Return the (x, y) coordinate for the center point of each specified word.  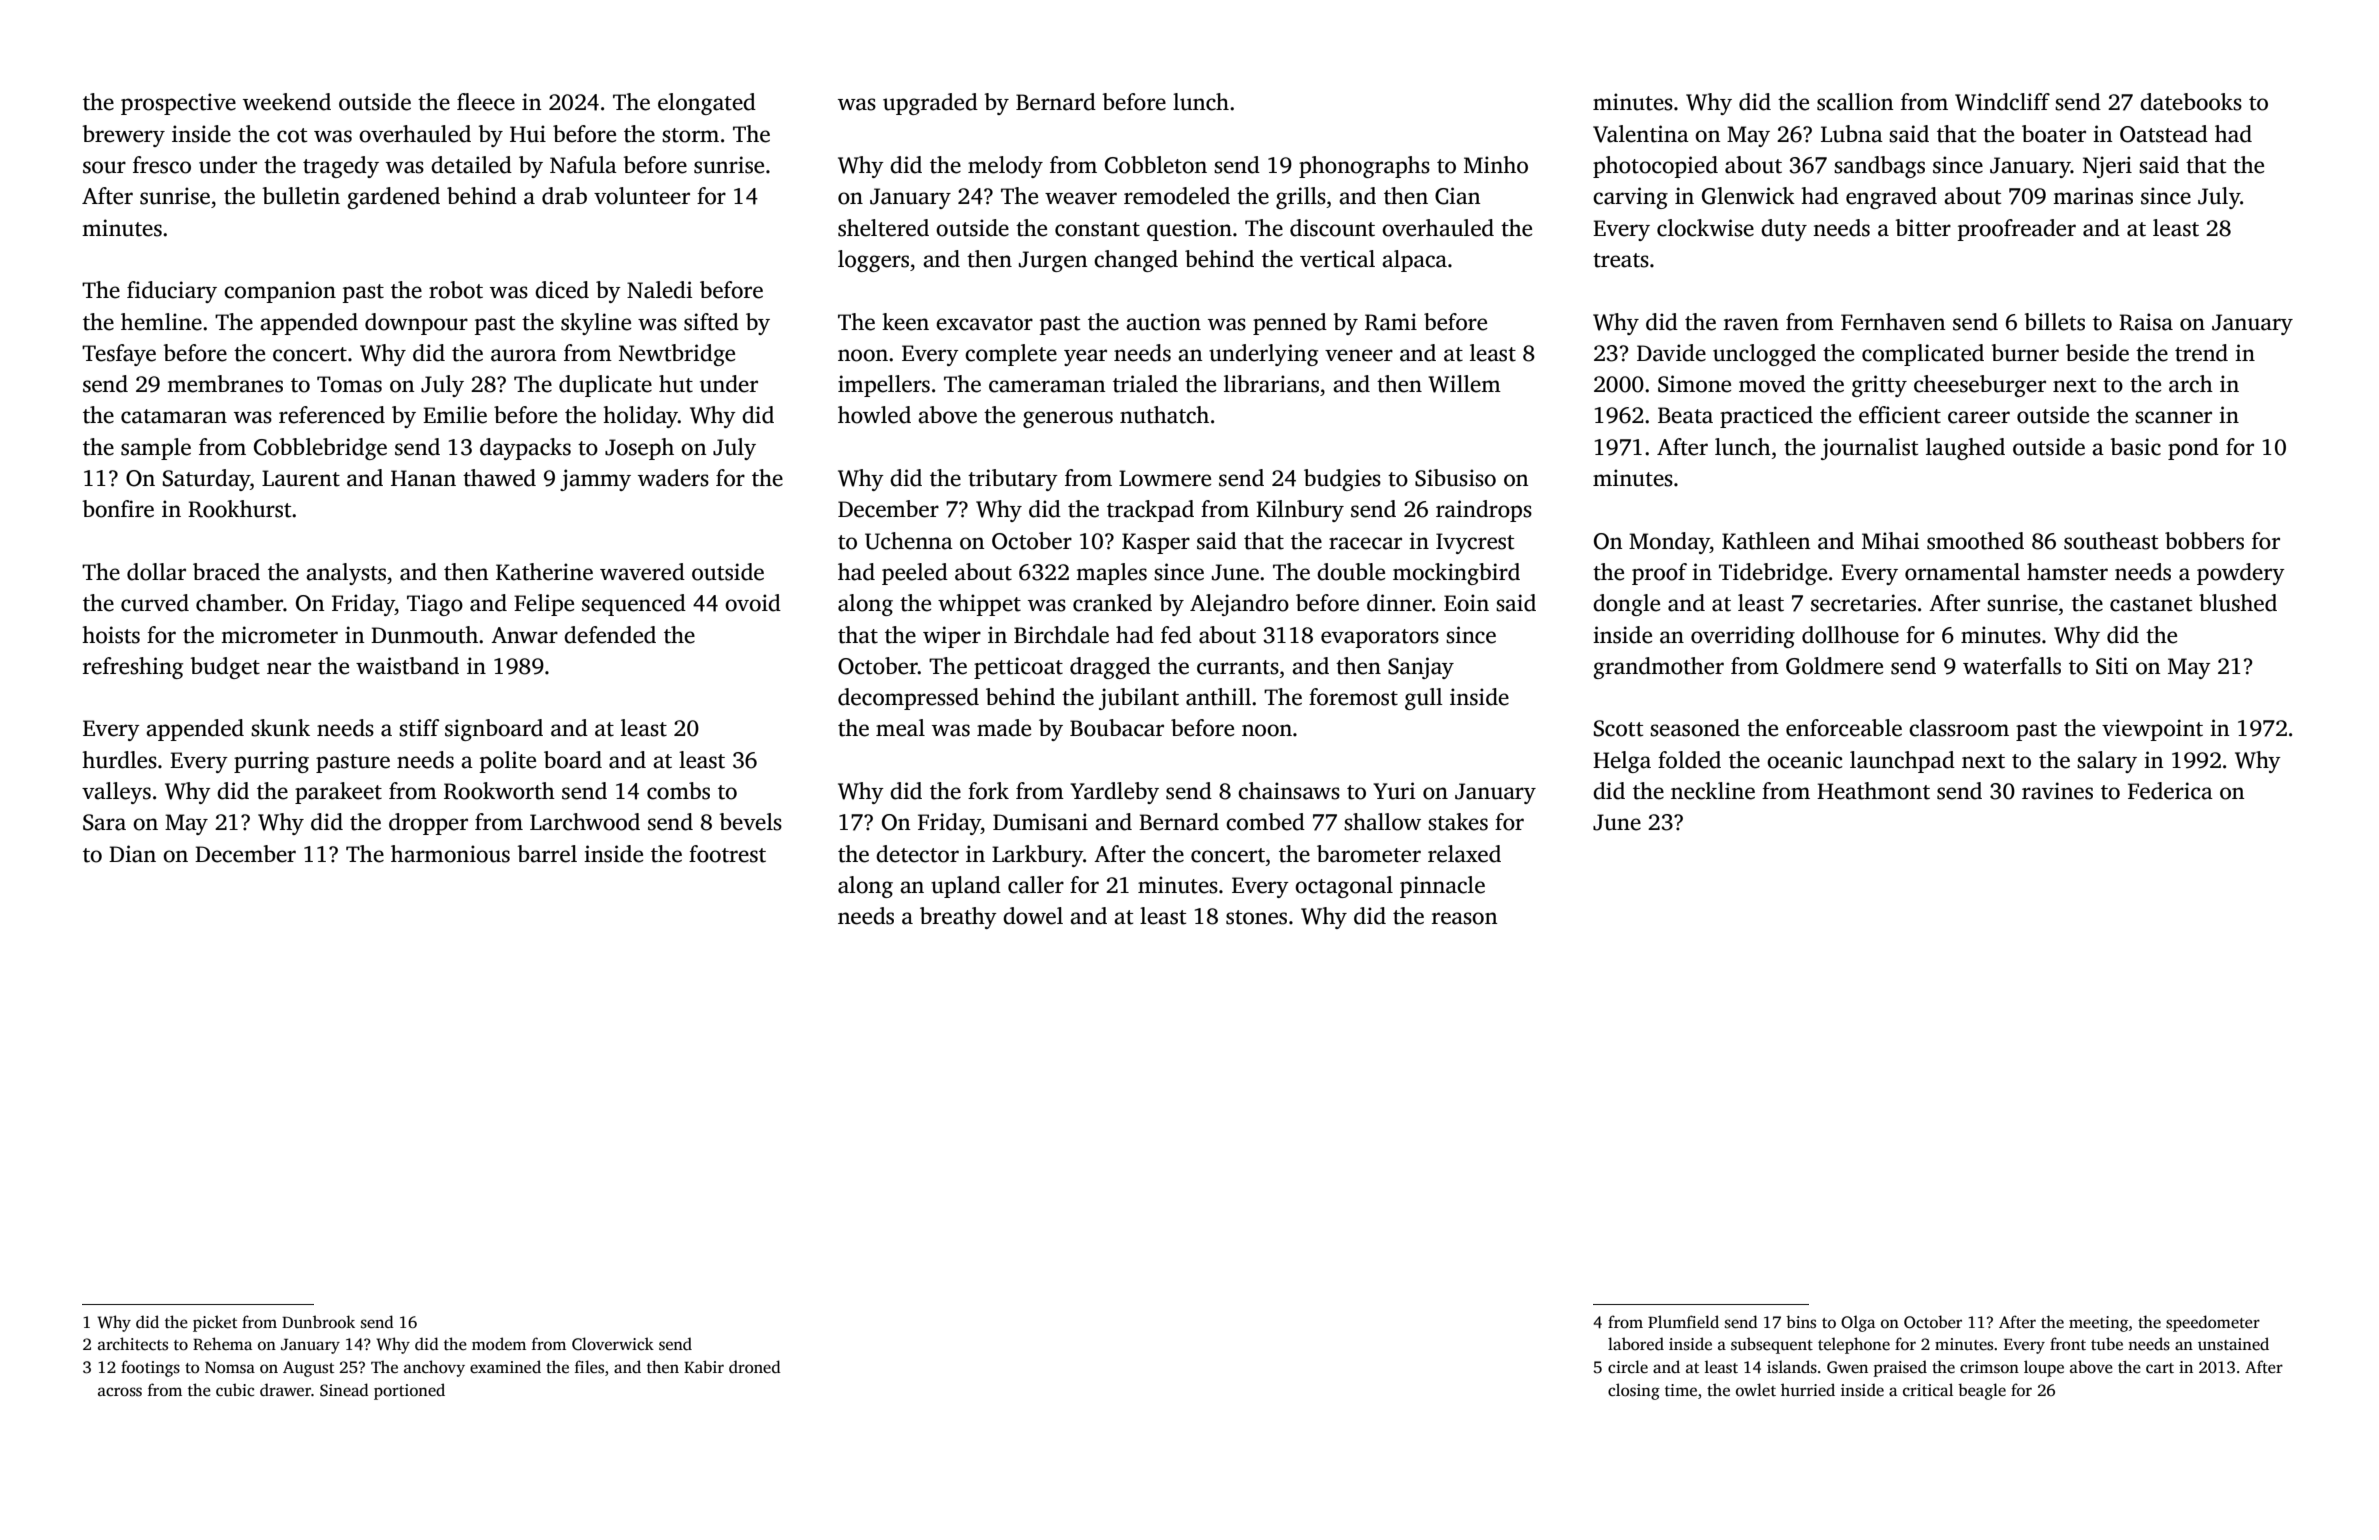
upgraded (930, 104)
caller (1036, 885)
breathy (958, 918)
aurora (524, 355)
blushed (2238, 603)
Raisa (2146, 322)
